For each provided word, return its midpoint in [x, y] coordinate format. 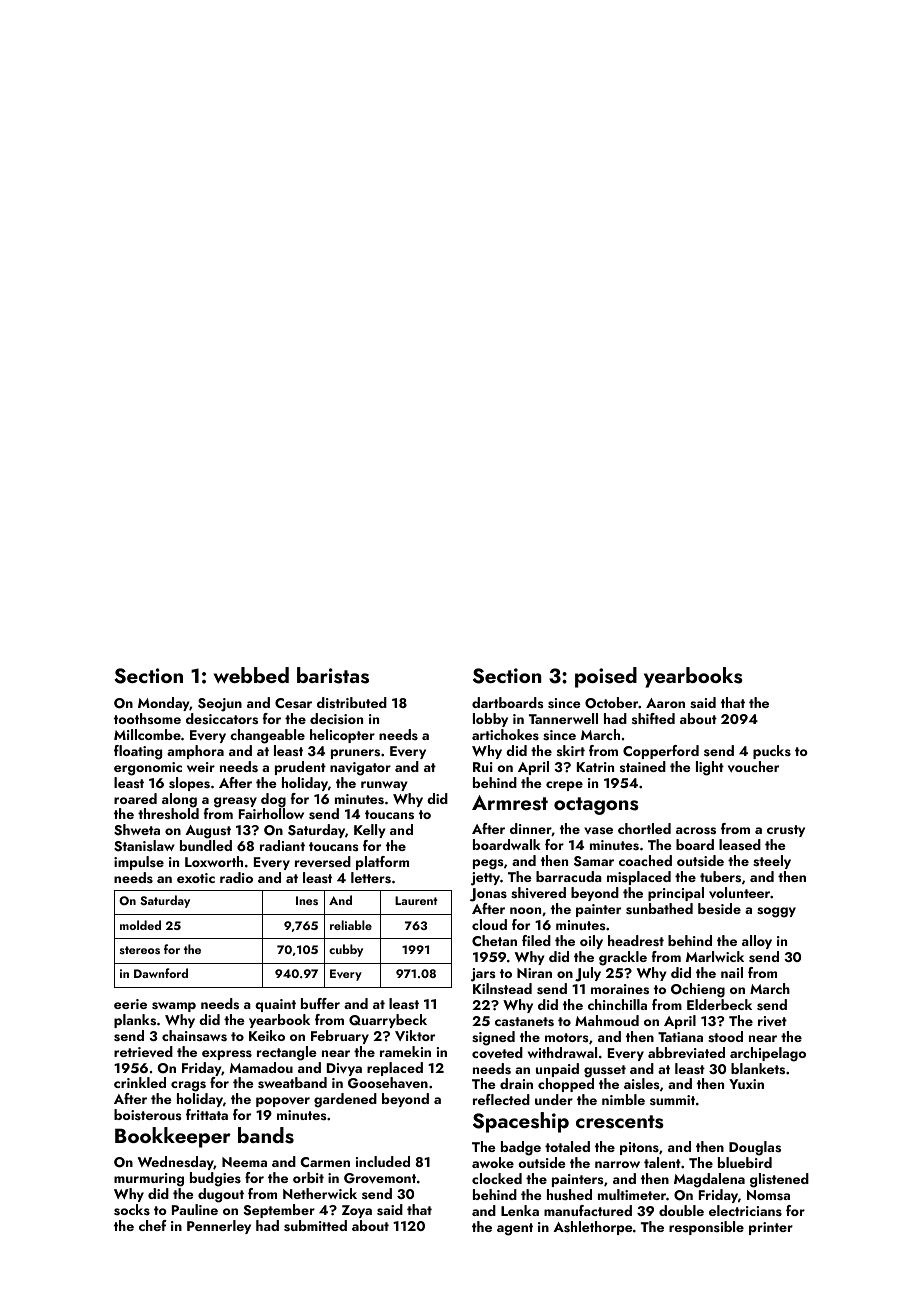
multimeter [632, 1194]
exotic [196, 878]
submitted [315, 1226]
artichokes [505, 734]
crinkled [140, 1082]
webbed [251, 675]
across [696, 831]
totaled [567, 1146]
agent [515, 1229]
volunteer [739, 893]
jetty [485, 879]
